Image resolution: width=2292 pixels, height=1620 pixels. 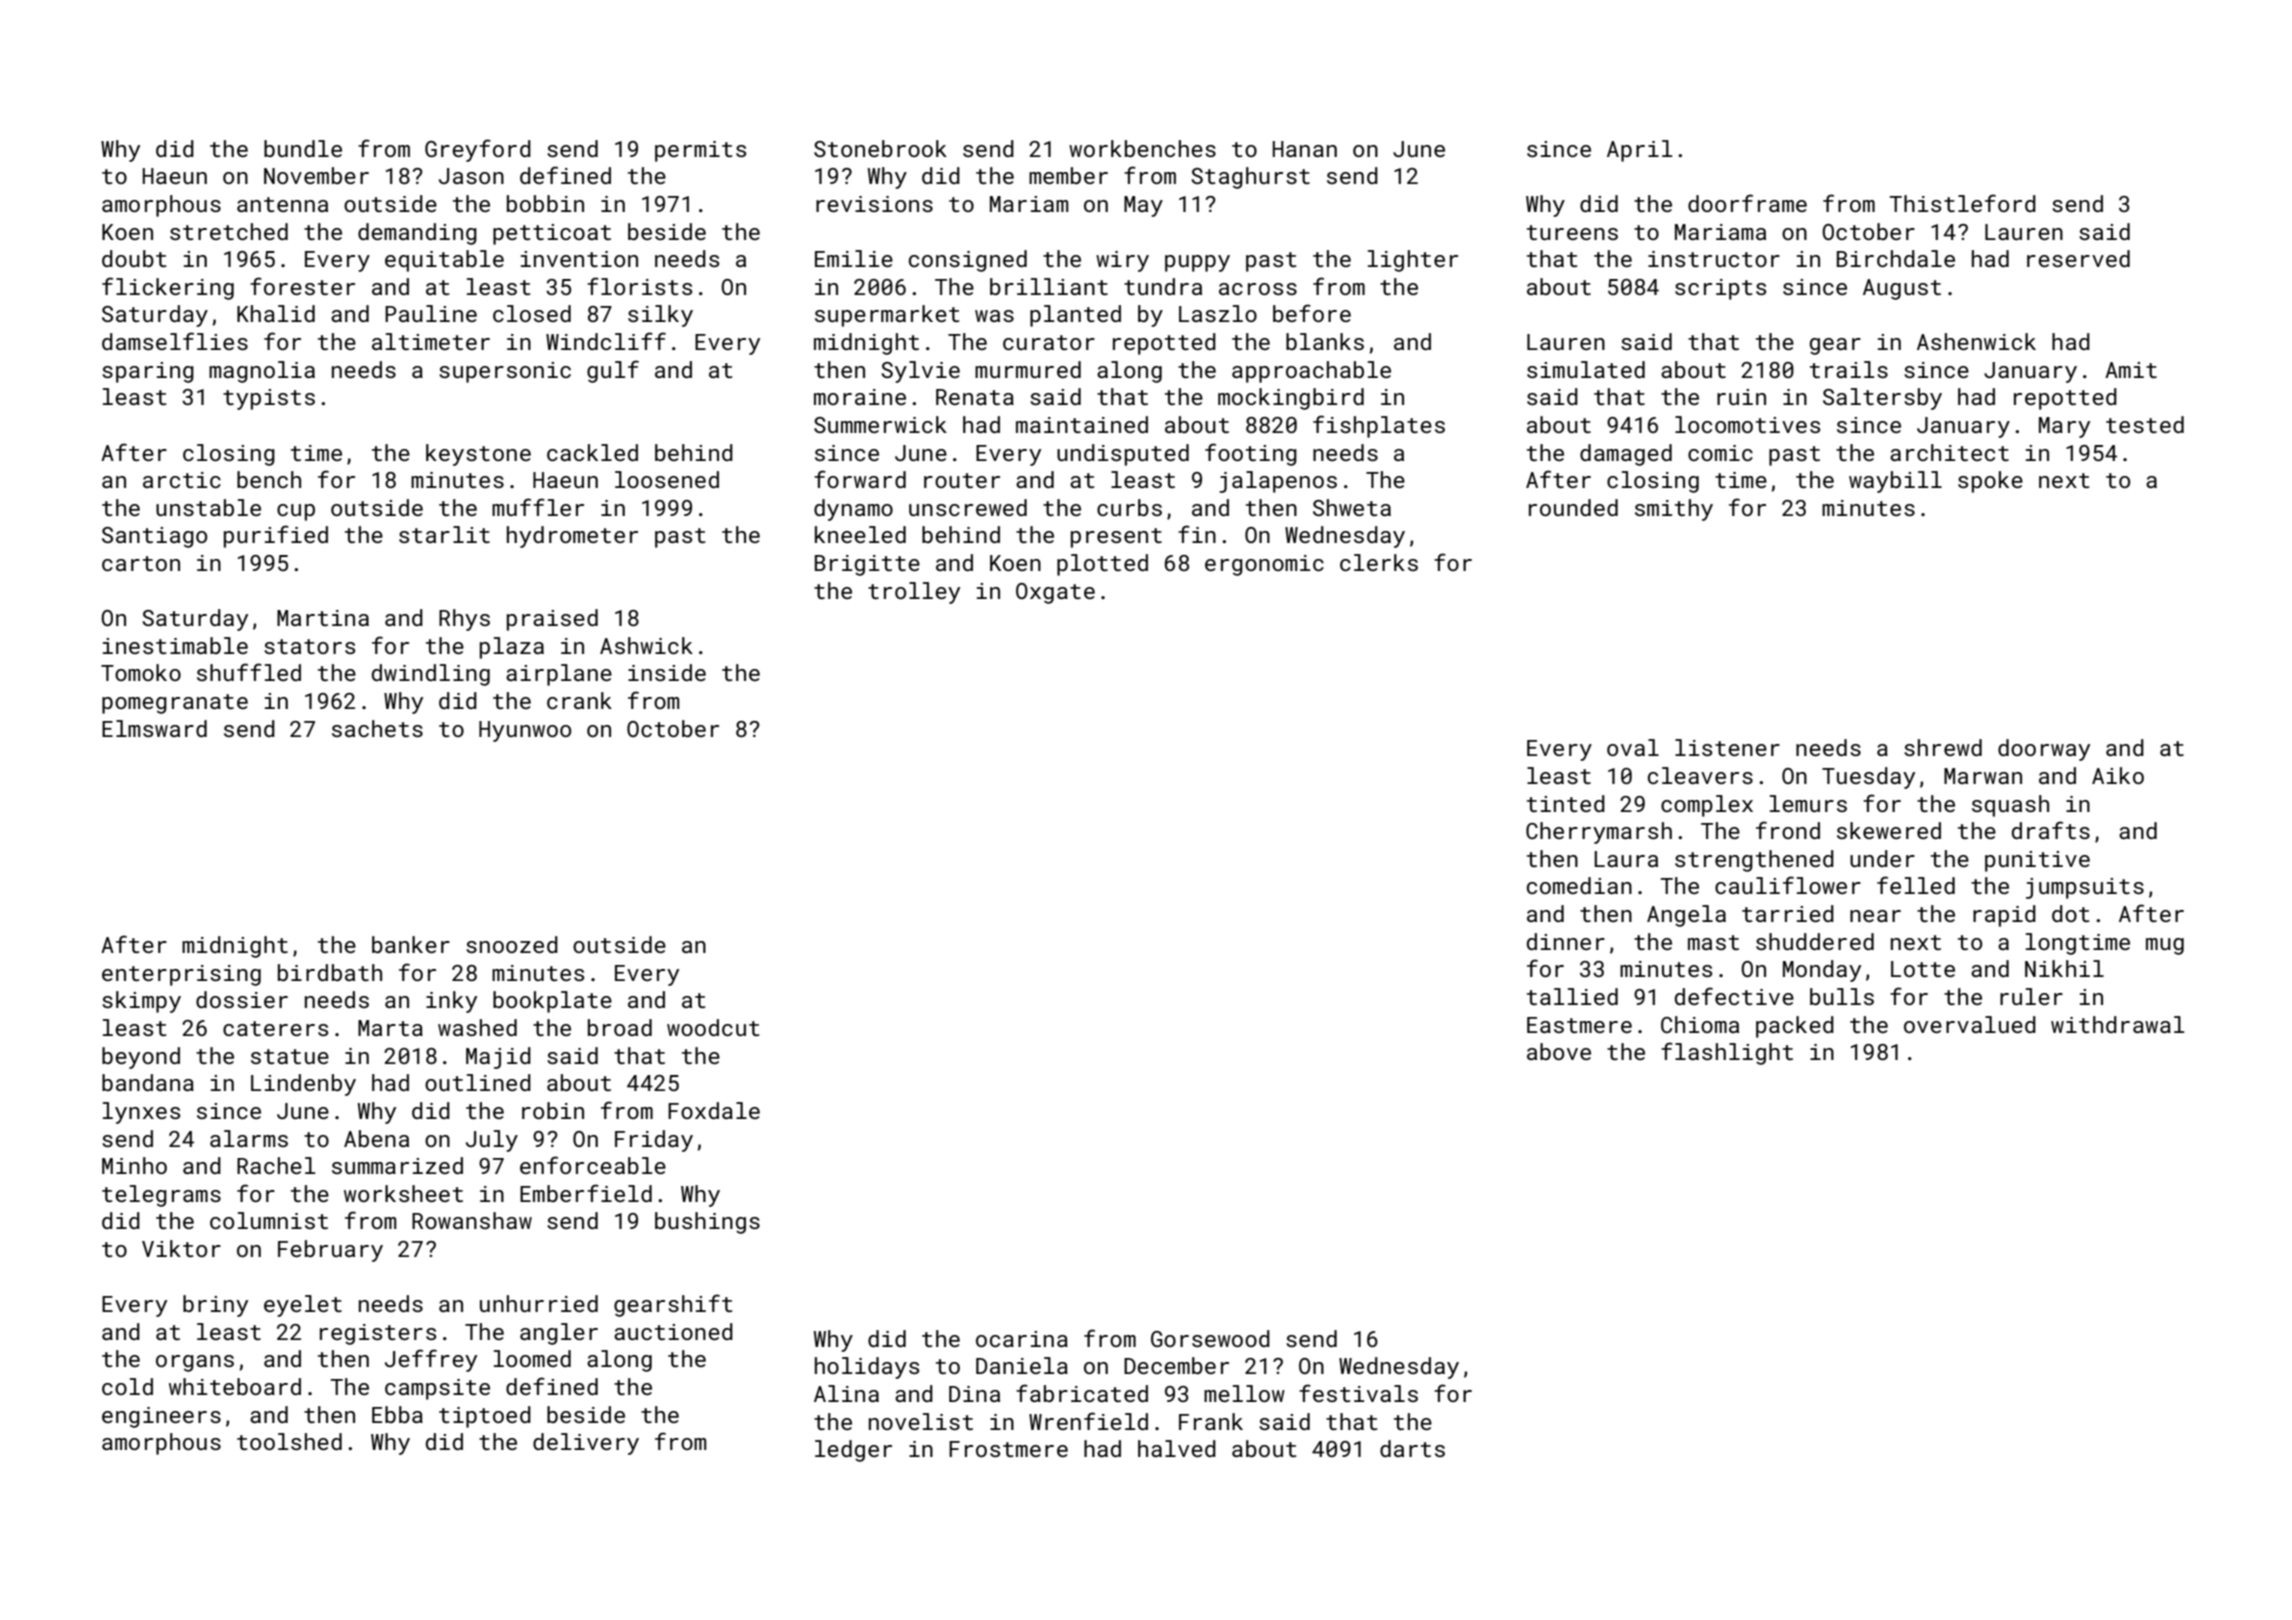 What do you see at coordinates (1055, 593) in the screenshot?
I see `Oxgate` at bounding box center [1055, 593].
